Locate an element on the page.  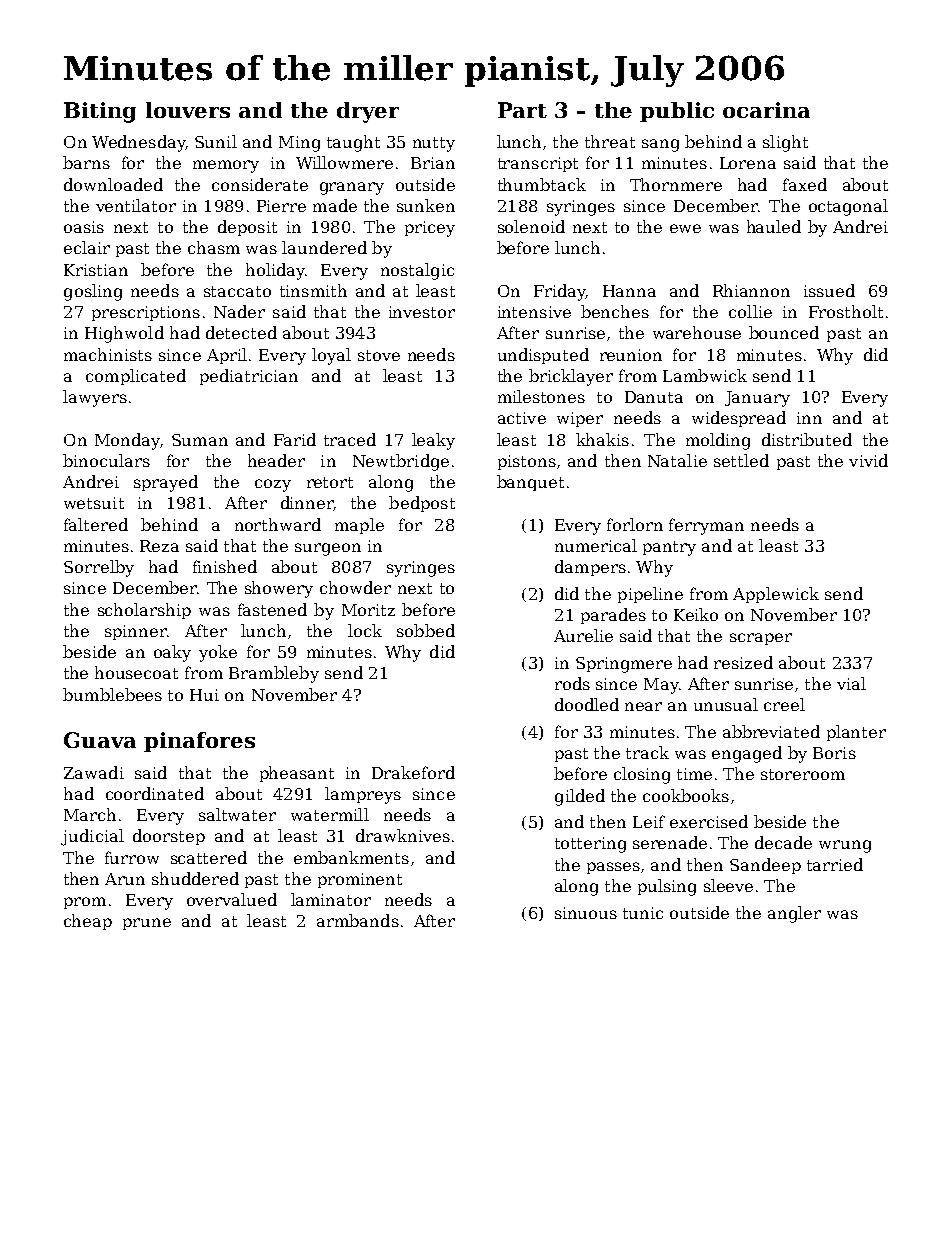
sinuous is located at coordinates (586, 913).
